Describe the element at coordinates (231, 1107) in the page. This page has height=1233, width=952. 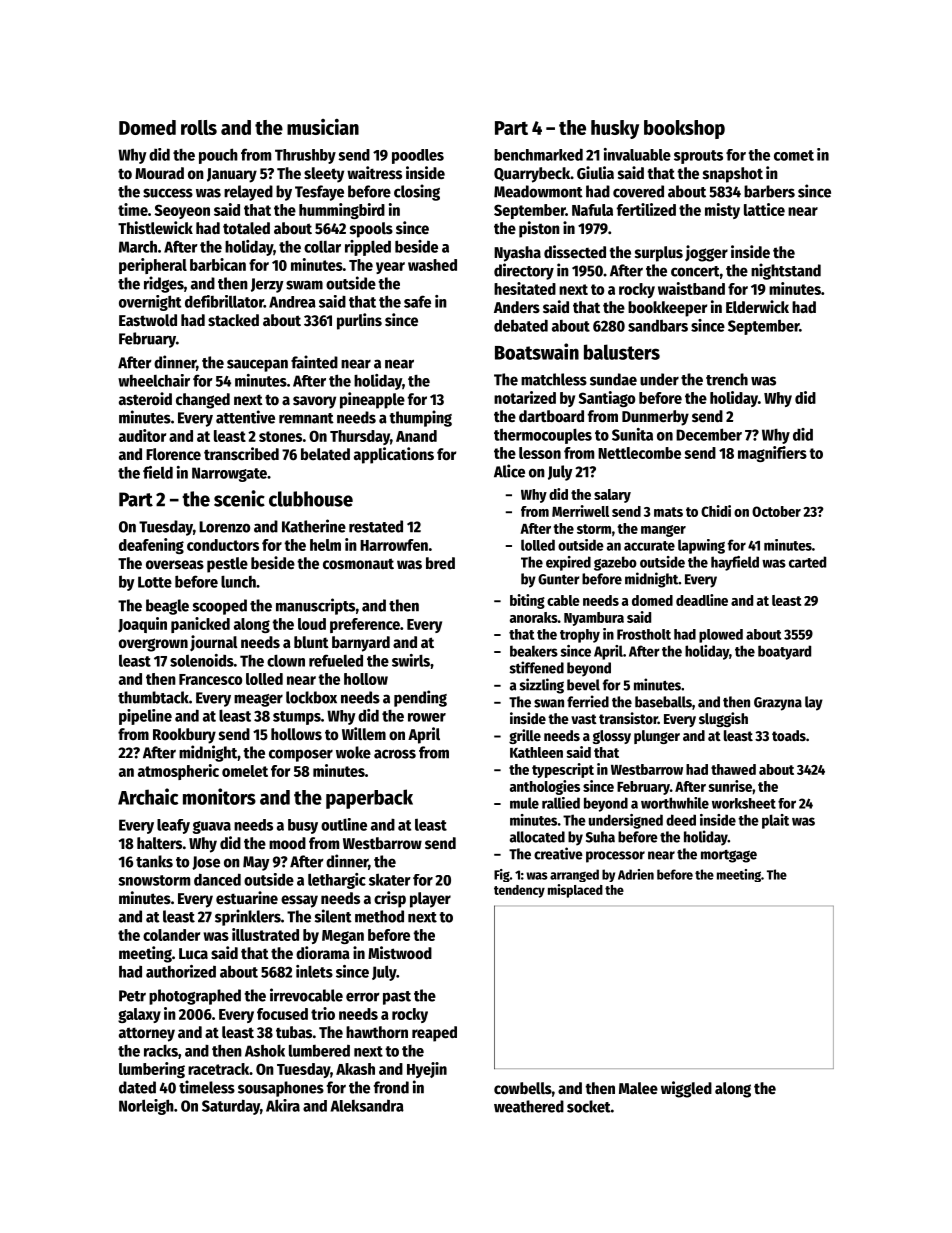
I see `Saturday` at that location.
